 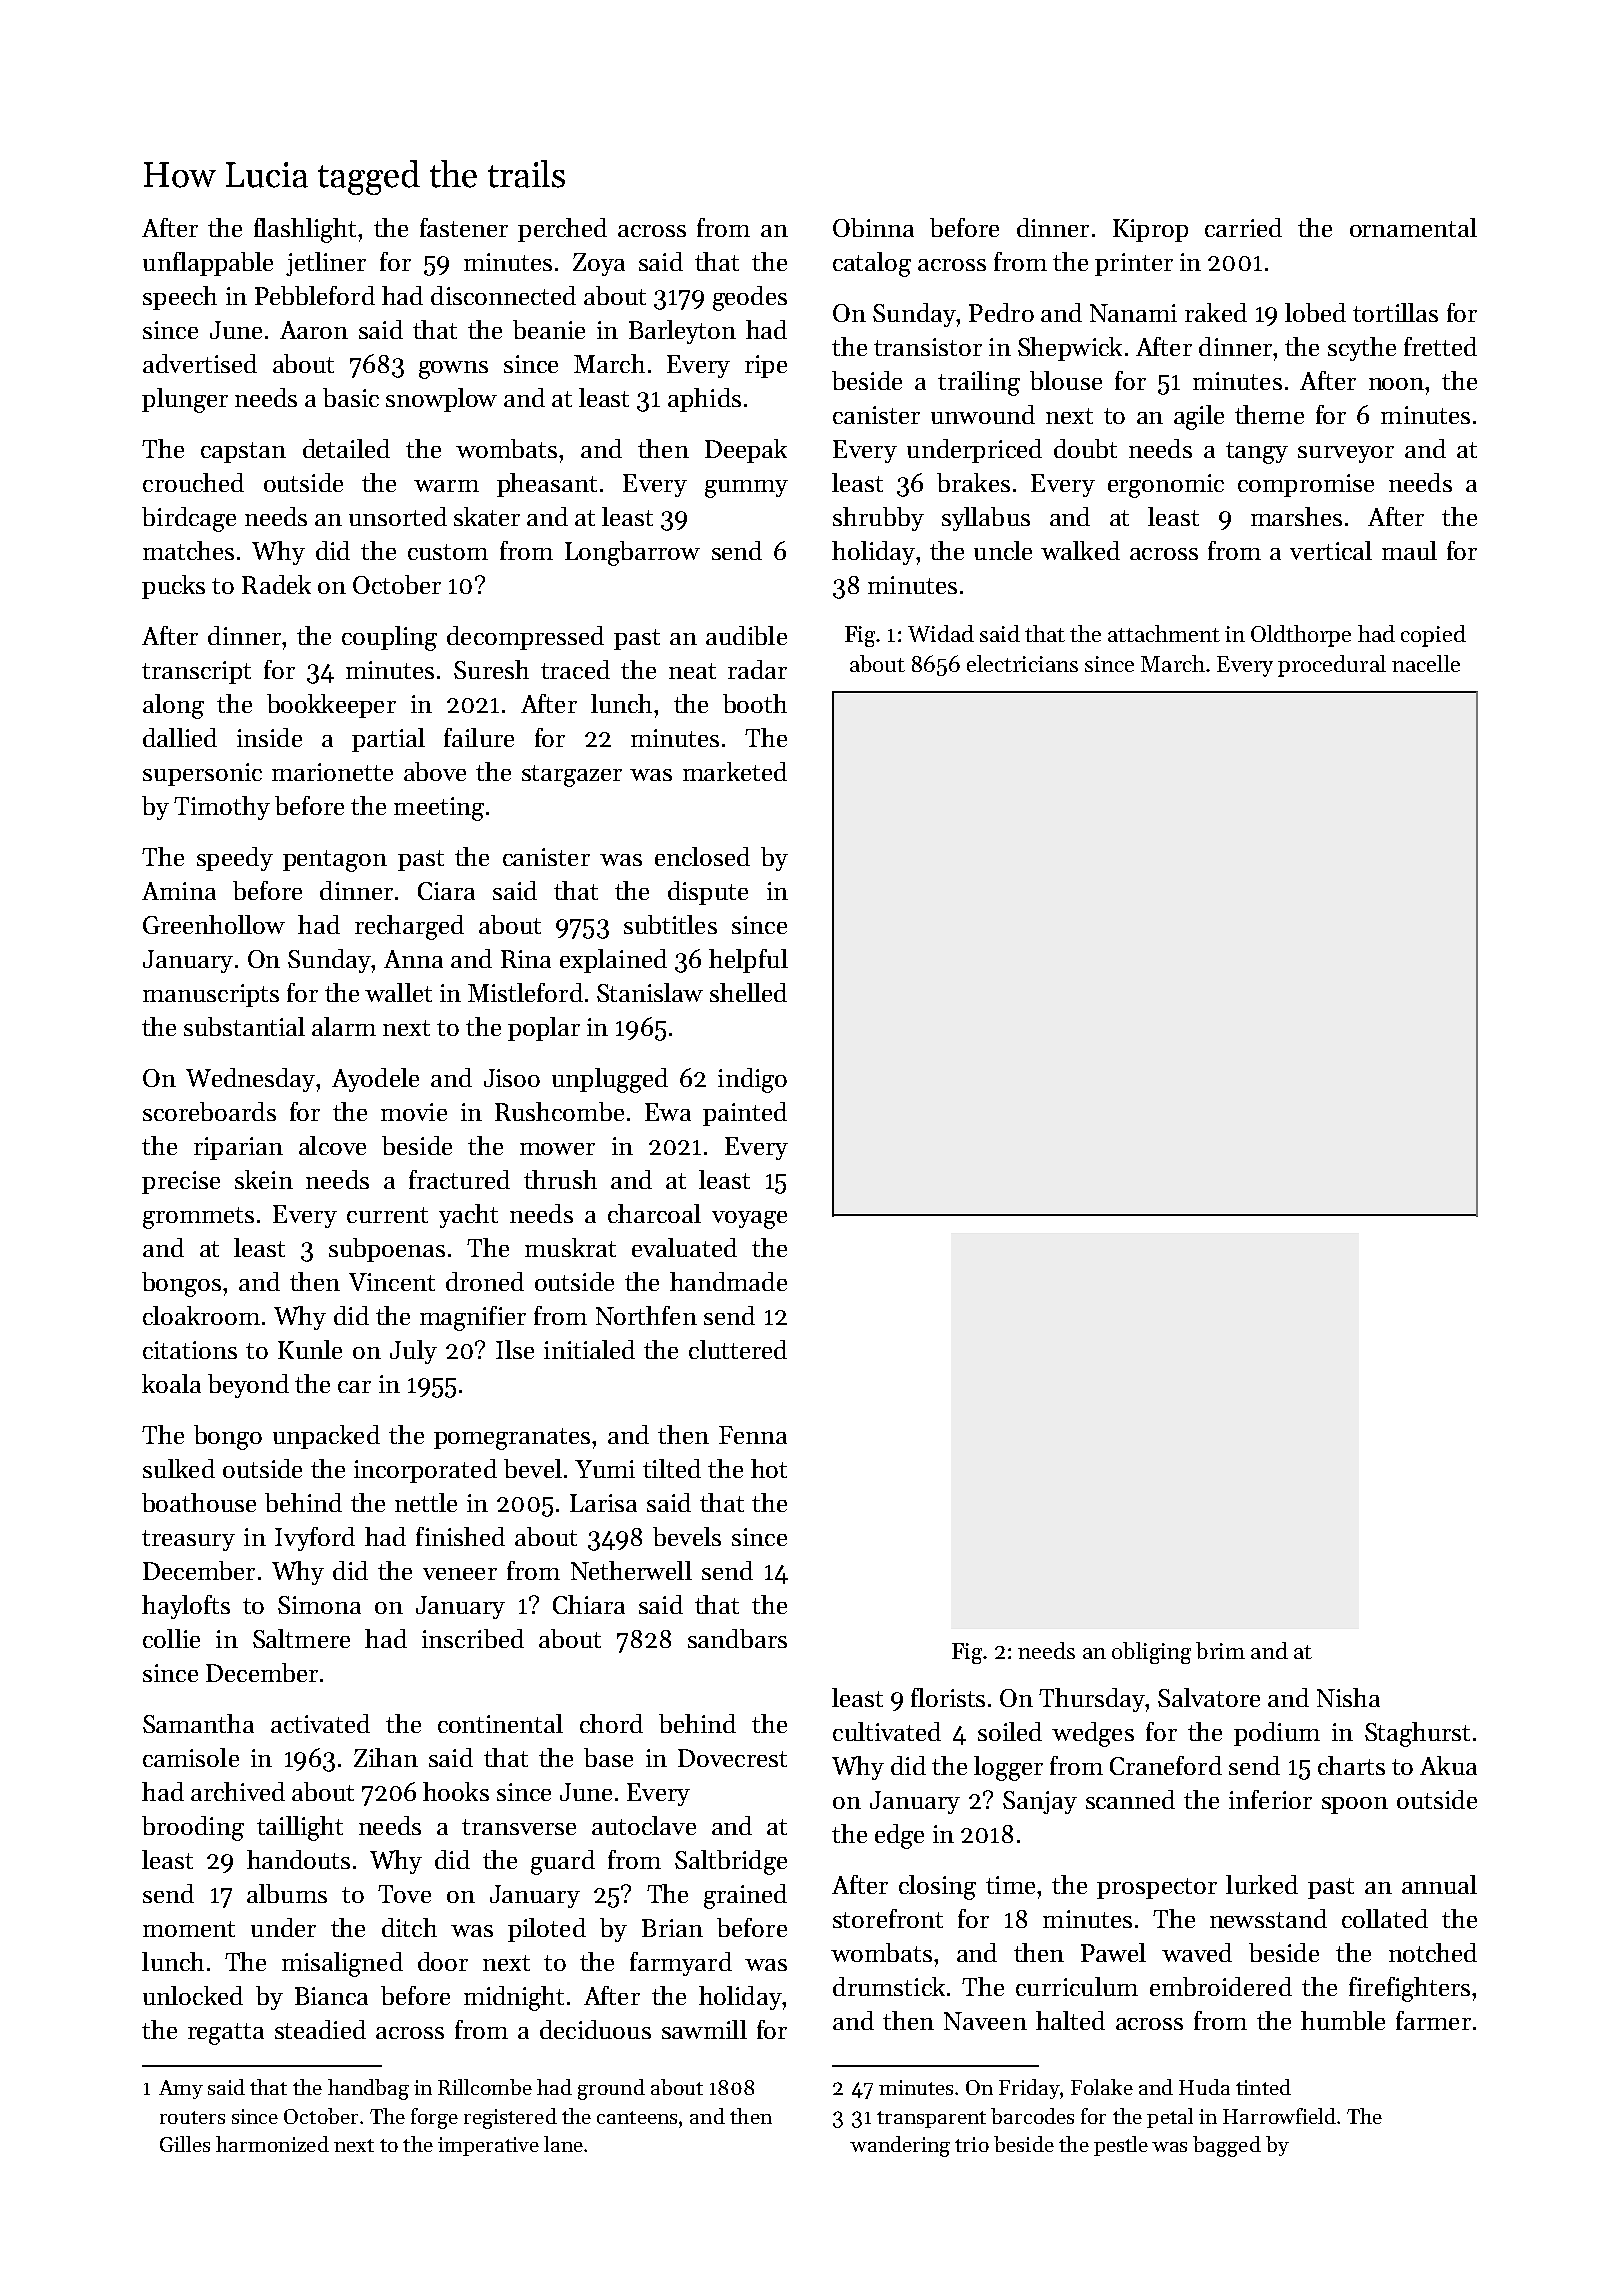 I want to click on Deepak, so click(x=746, y=451).
